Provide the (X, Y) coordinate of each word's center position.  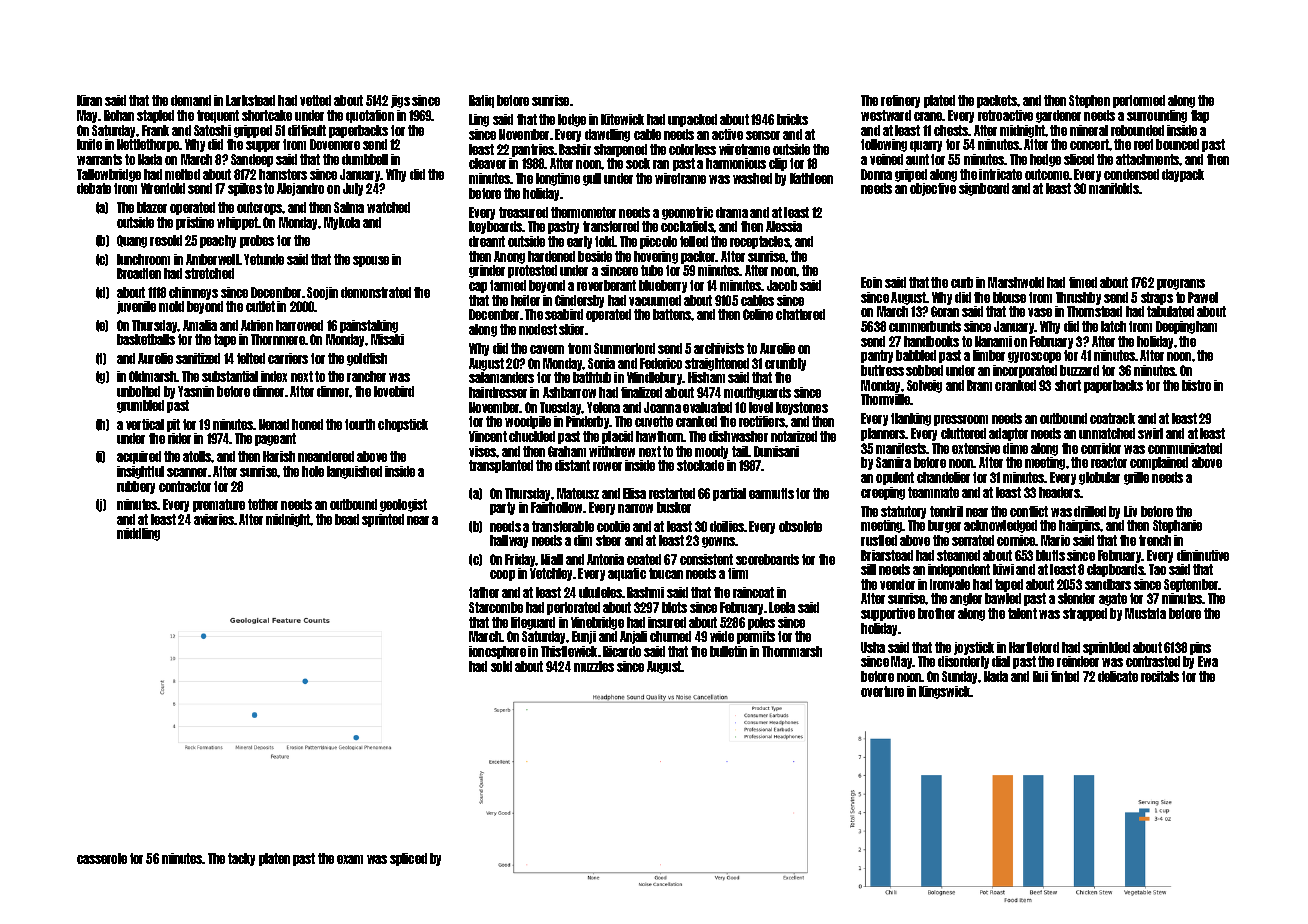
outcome (1047, 174)
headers (1059, 492)
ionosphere (497, 652)
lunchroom (143, 259)
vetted (315, 100)
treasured (523, 212)
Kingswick (945, 692)
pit (173, 425)
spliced (408, 859)
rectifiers (762, 421)
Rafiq (481, 101)
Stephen (1089, 101)
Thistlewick (569, 651)
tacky (241, 859)
